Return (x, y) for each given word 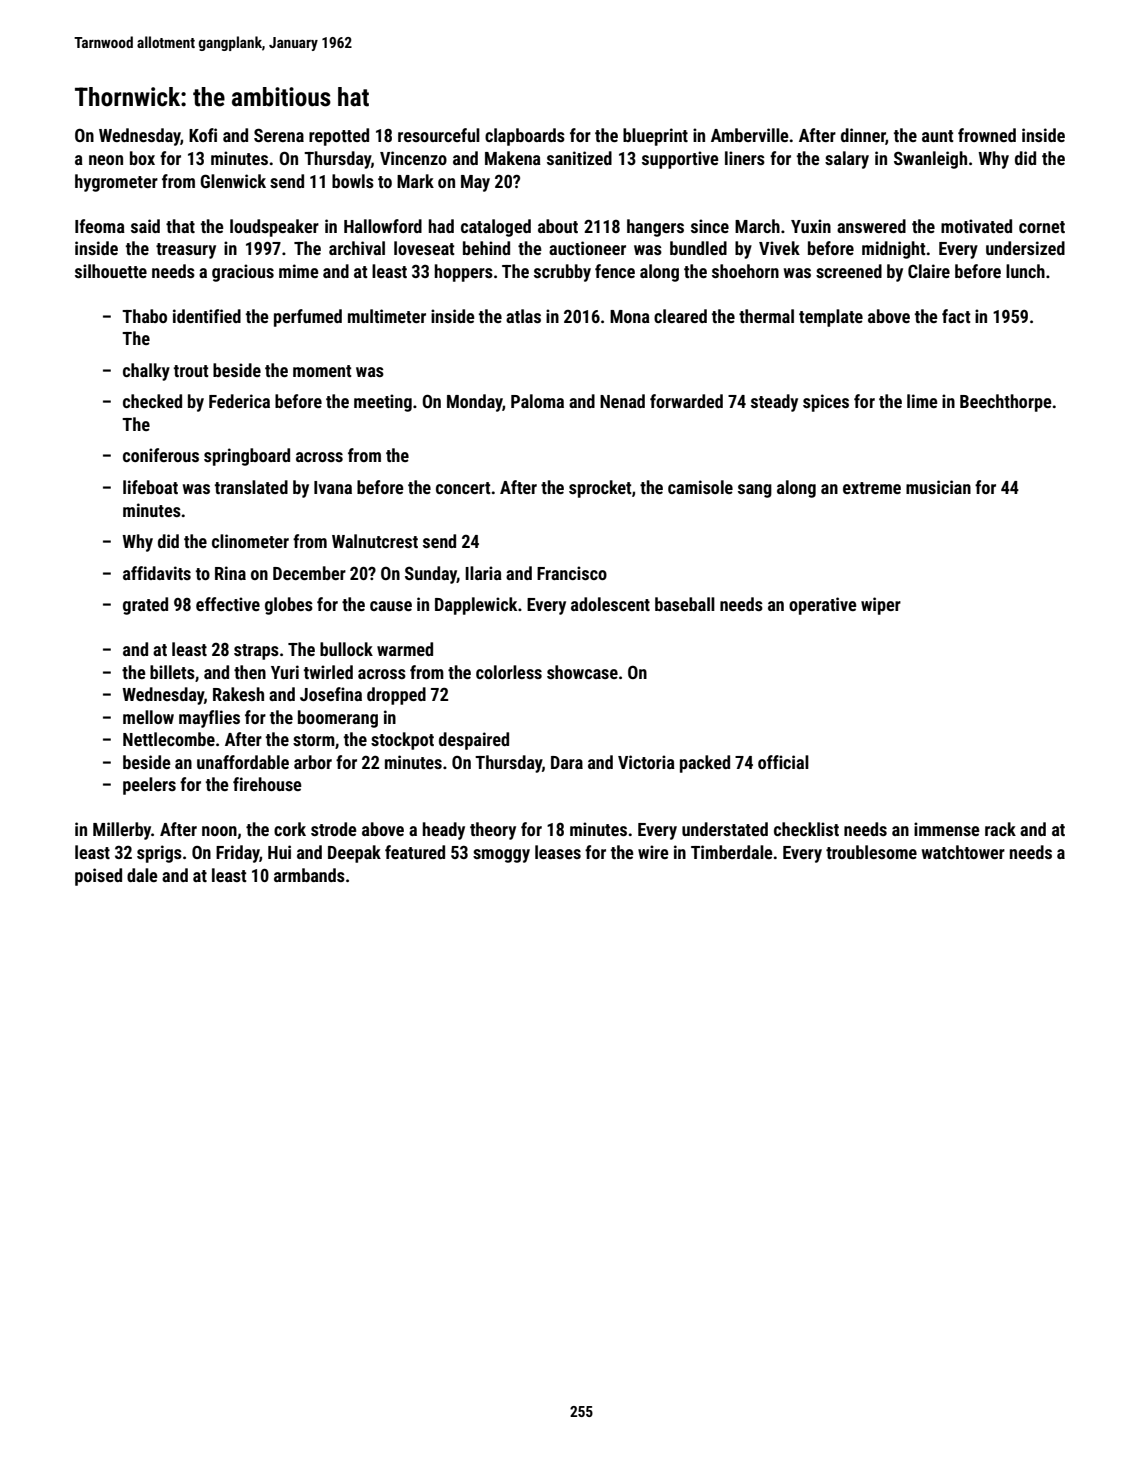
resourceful (439, 135)
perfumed (308, 318)
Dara (567, 762)
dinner (863, 136)
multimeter (387, 316)
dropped (396, 696)
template (831, 318)
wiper (881, 606)
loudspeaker (274, 228)
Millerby (122, 831)
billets (172, 672)
